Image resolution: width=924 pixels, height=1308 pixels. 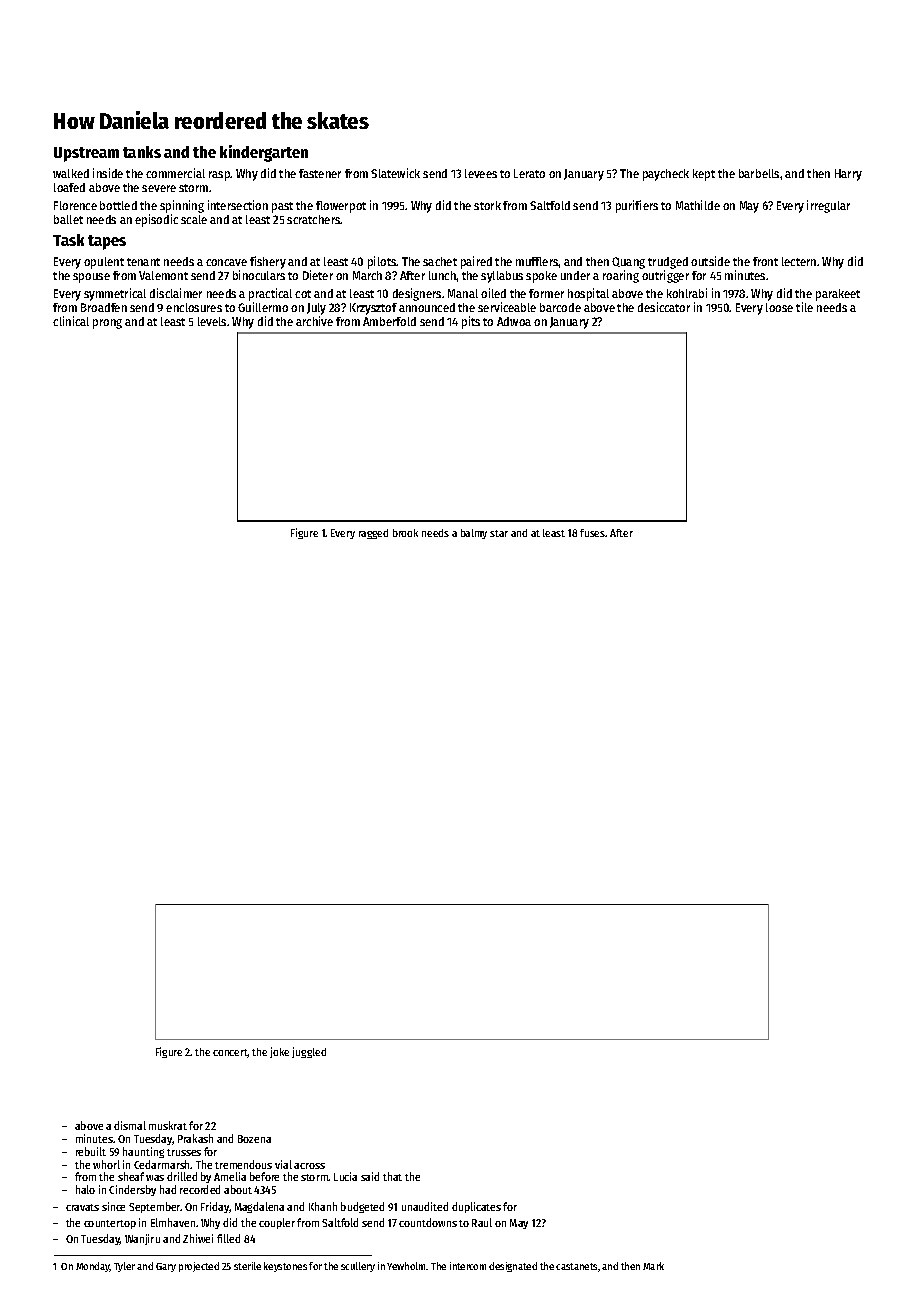 I want to click on ragged, so click(x=373, y=534).
